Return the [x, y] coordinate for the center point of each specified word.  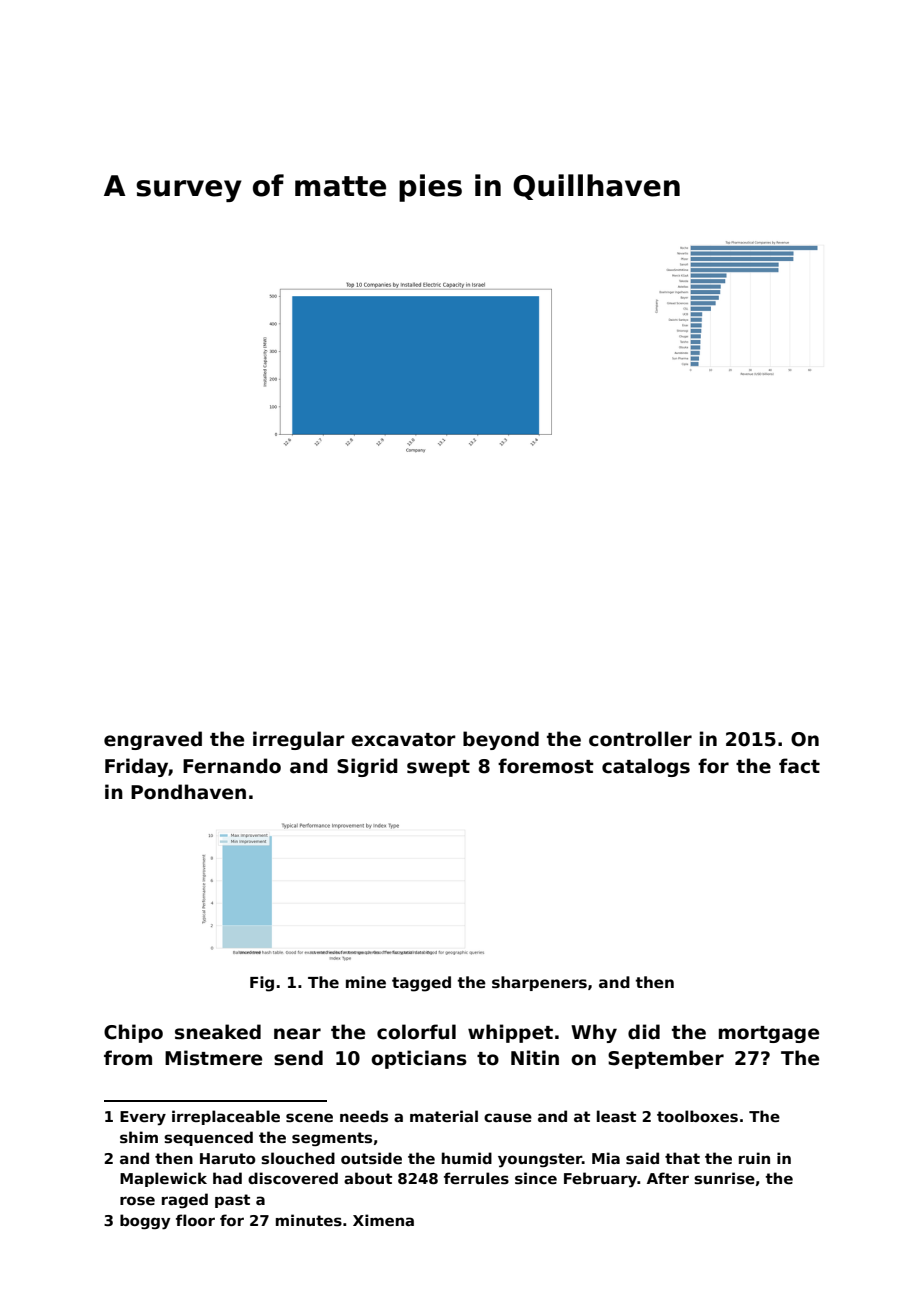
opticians [419, 1059]
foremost [546, 766]
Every [143, 1118]
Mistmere [213, 1058]
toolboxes [697, 1116]
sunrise [724, 1178]
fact [799, 766]
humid [467, 1158]
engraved [153, 740]
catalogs [646, 767]
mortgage [769, 1034]
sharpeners [539, 983]
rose [137, 1200]
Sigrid [367, 767]
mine [366, 982]
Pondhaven [188, 792]
